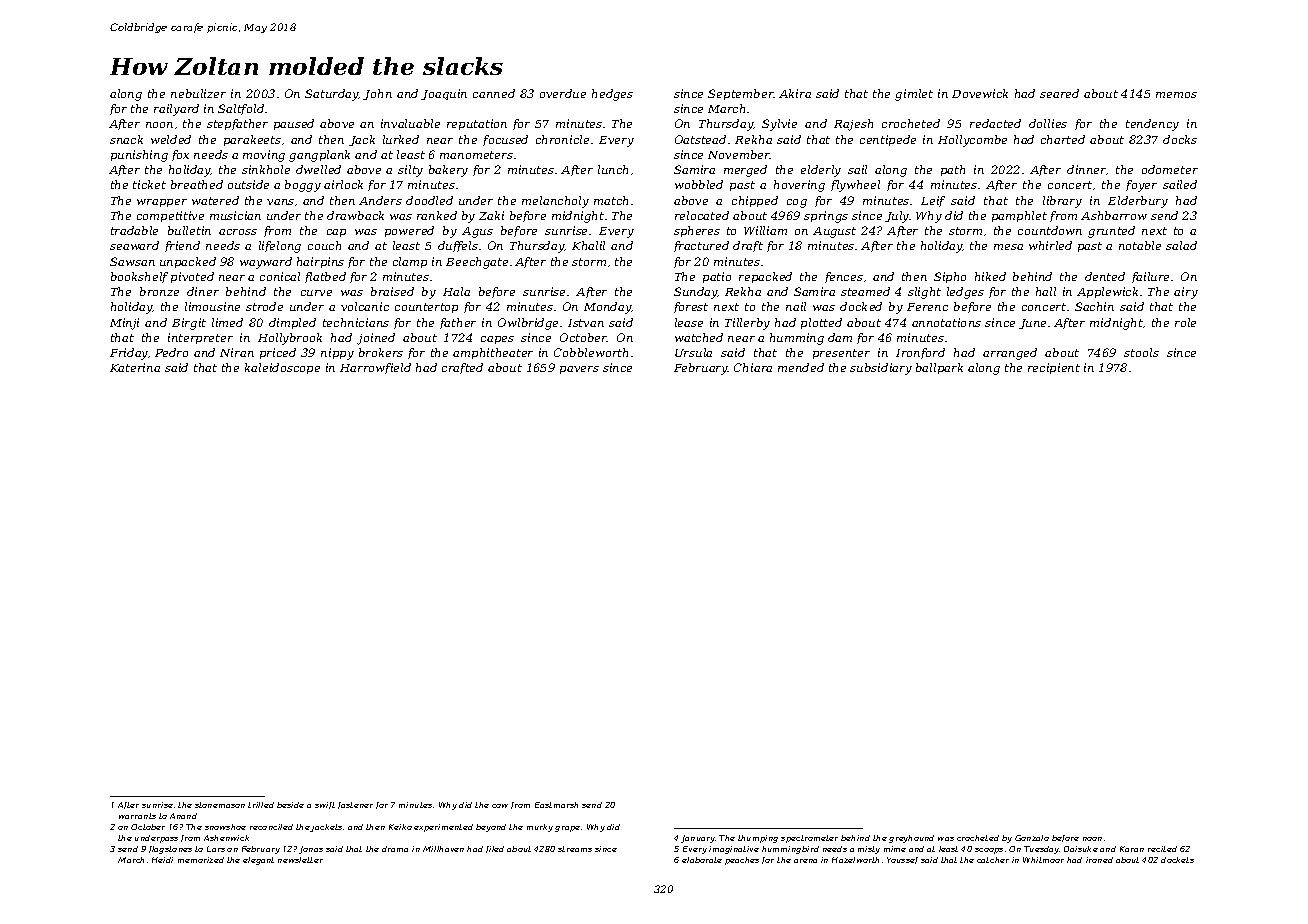 This screenshot has width=1308, height=924. Describe the element at coordinates (1032, 838) in the screenshot. I see `Gonzalo` at that location.
